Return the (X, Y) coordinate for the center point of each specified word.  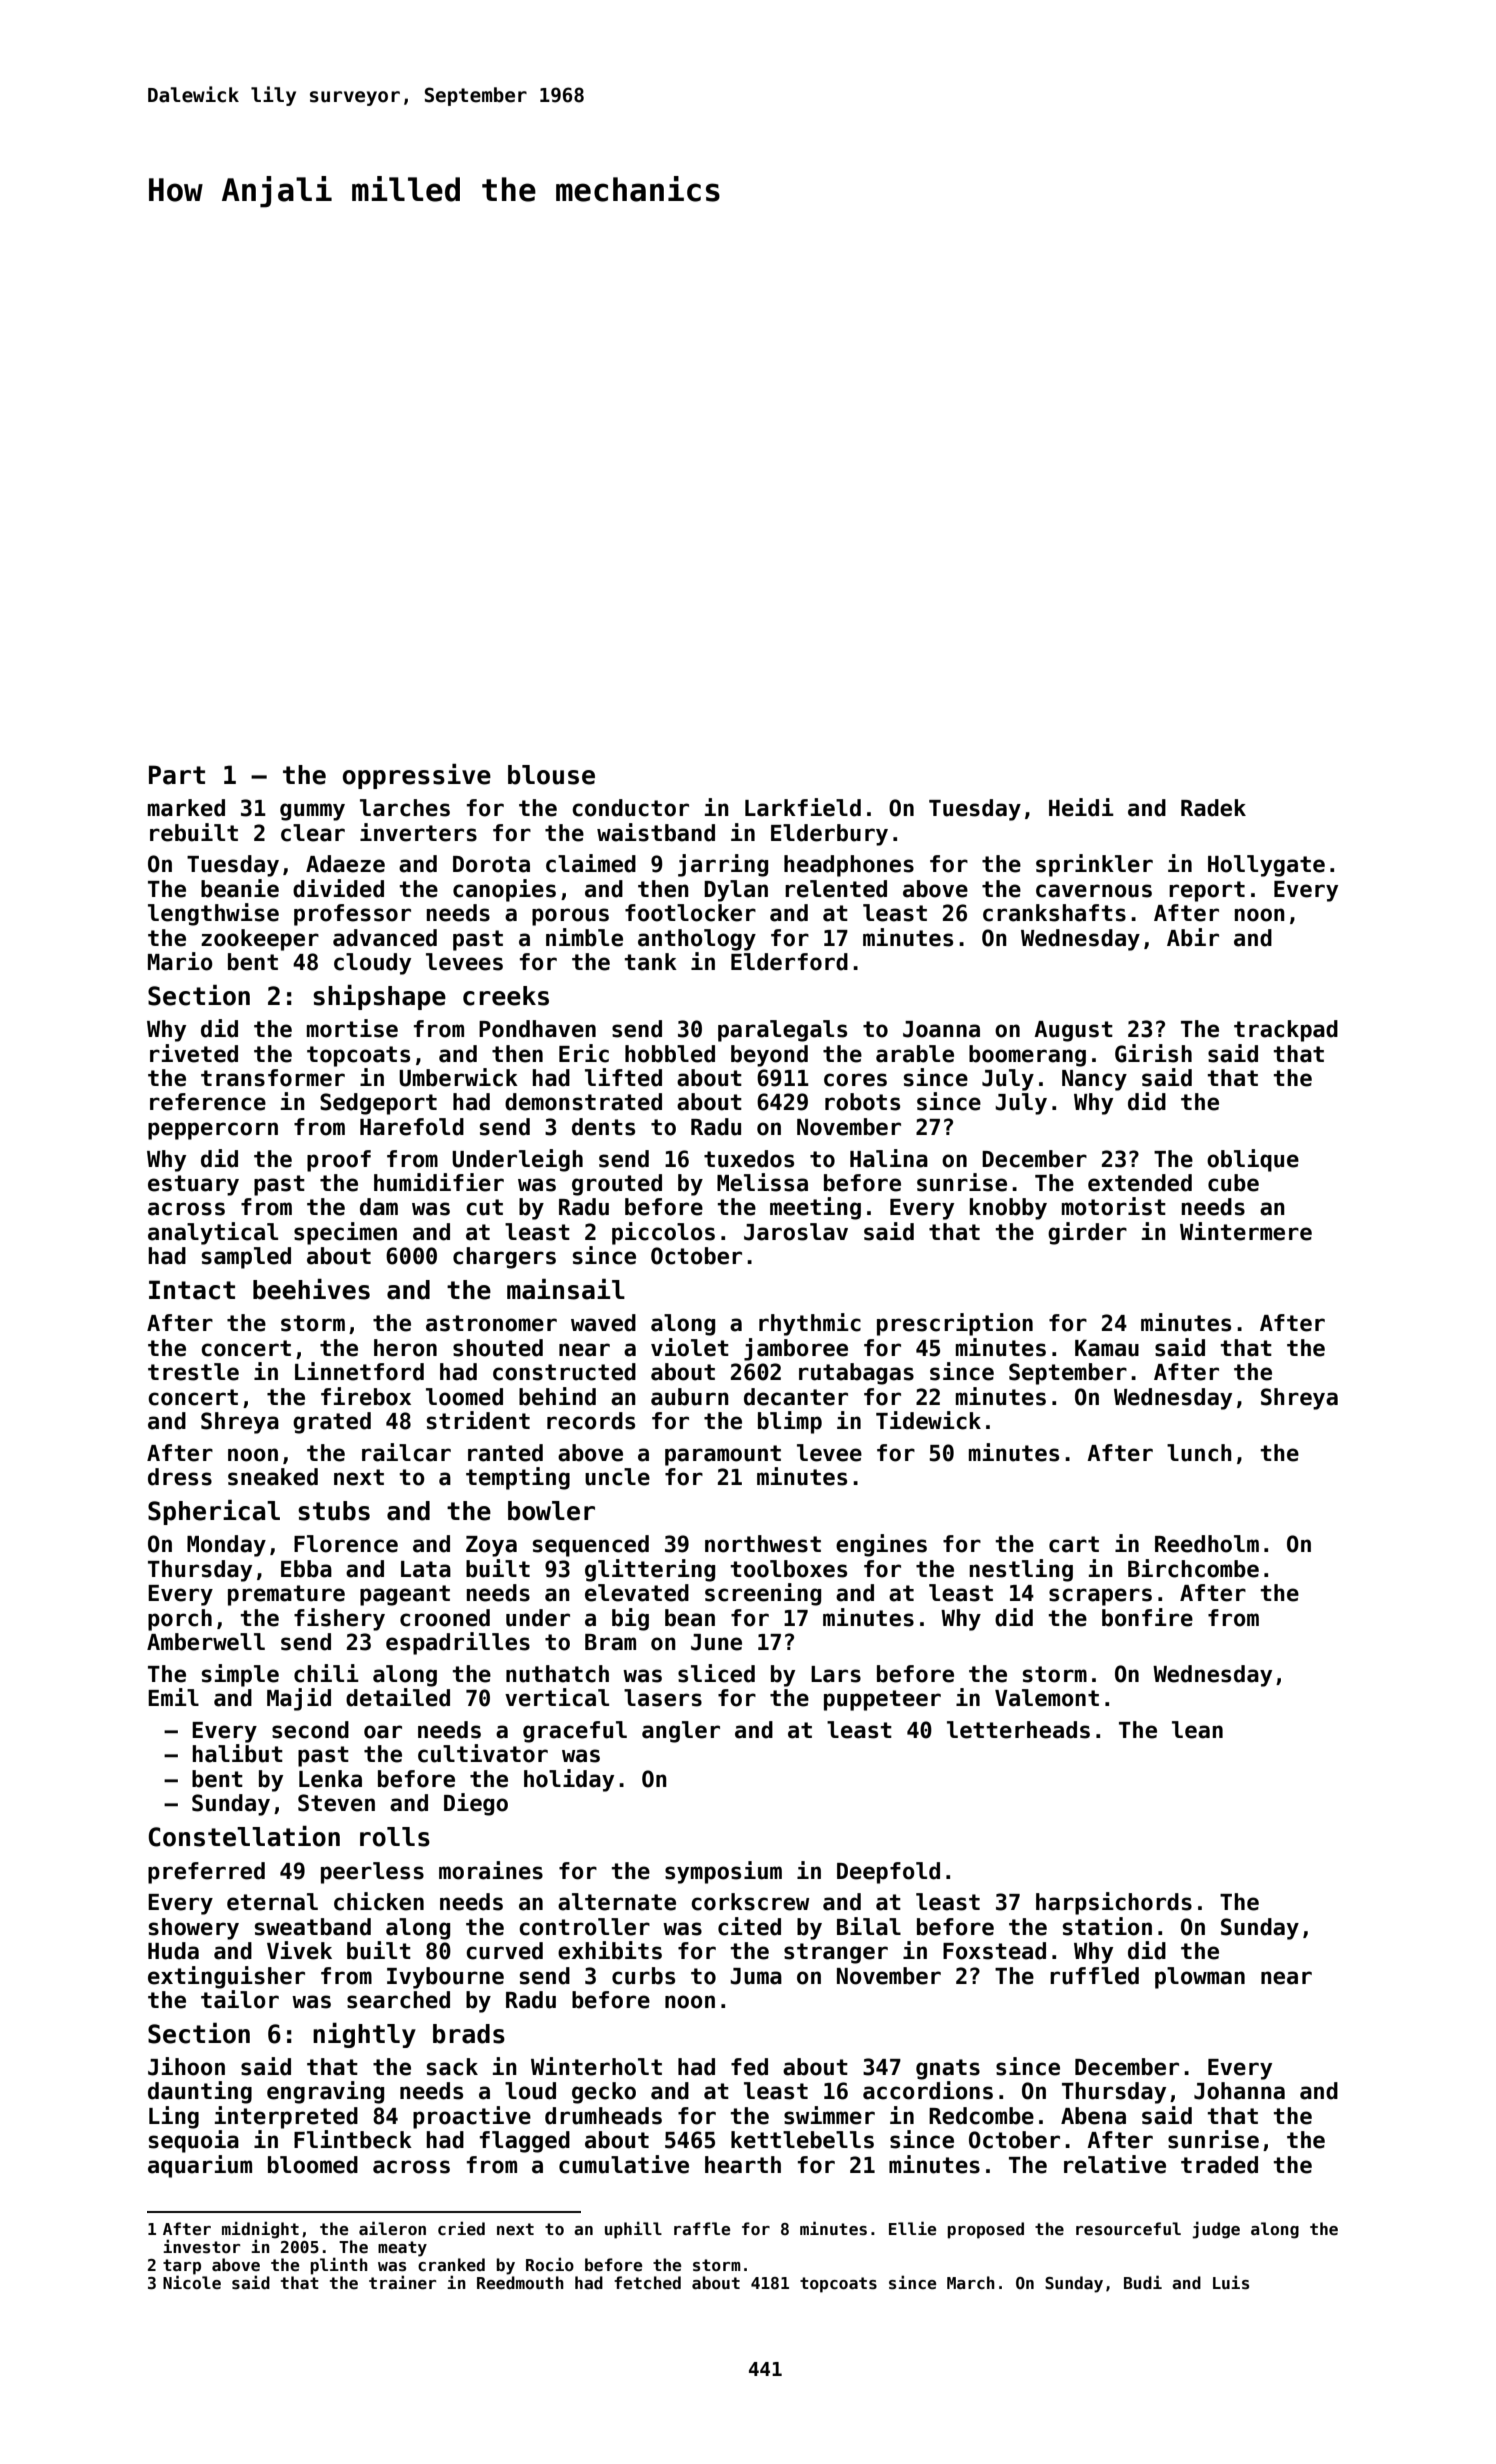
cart (1074, 1544)
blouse (551, 775)
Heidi (1081, 807)
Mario (180, 961)
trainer (403, 2282)
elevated (637, 1593)
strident (478, 1420)
